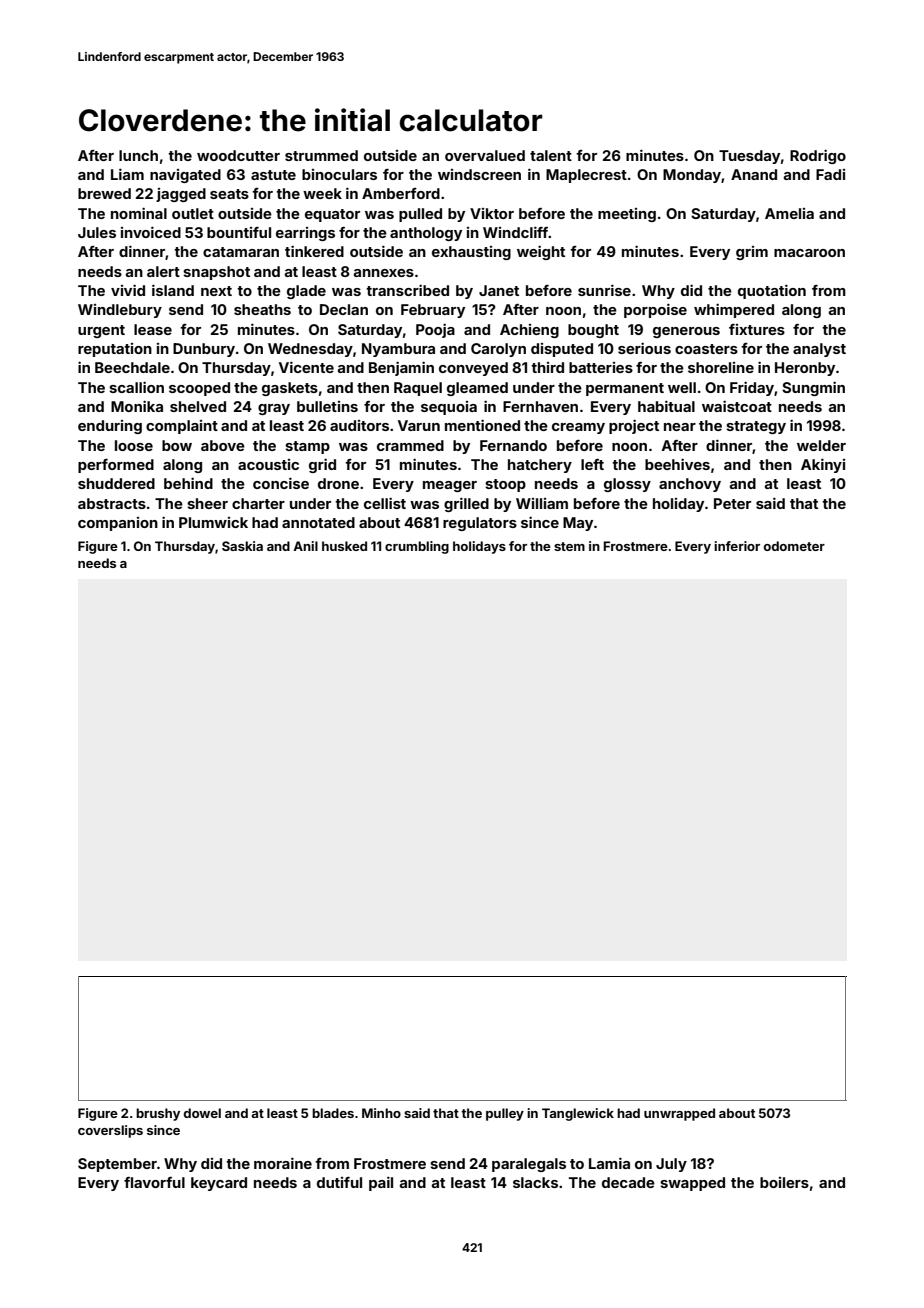  What do you see at coordinates (794, 546) in the document?
I see `odometer` at bounding box center [794, 546].
